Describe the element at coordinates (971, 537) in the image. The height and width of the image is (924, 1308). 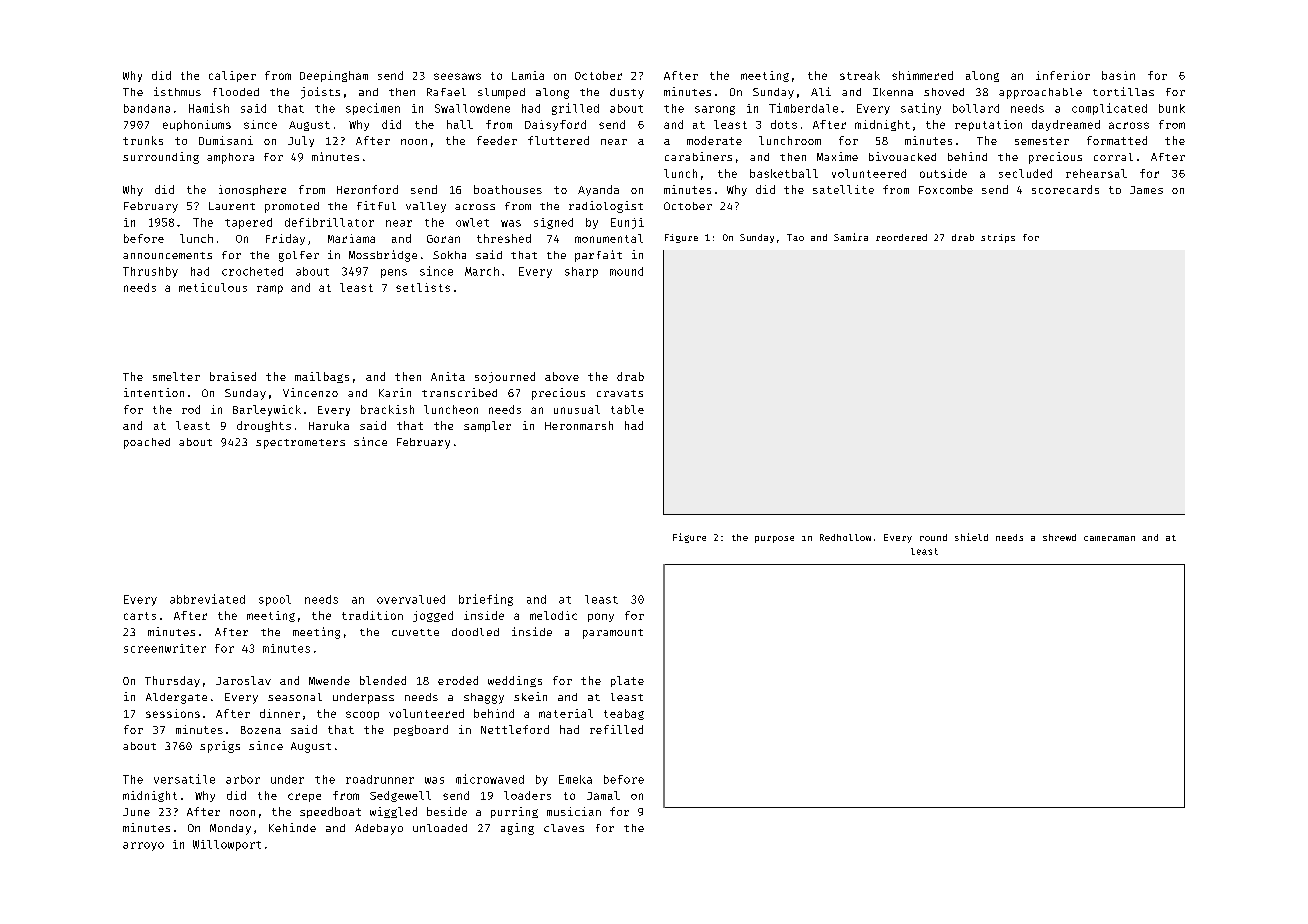
I see `shield` at that location.
